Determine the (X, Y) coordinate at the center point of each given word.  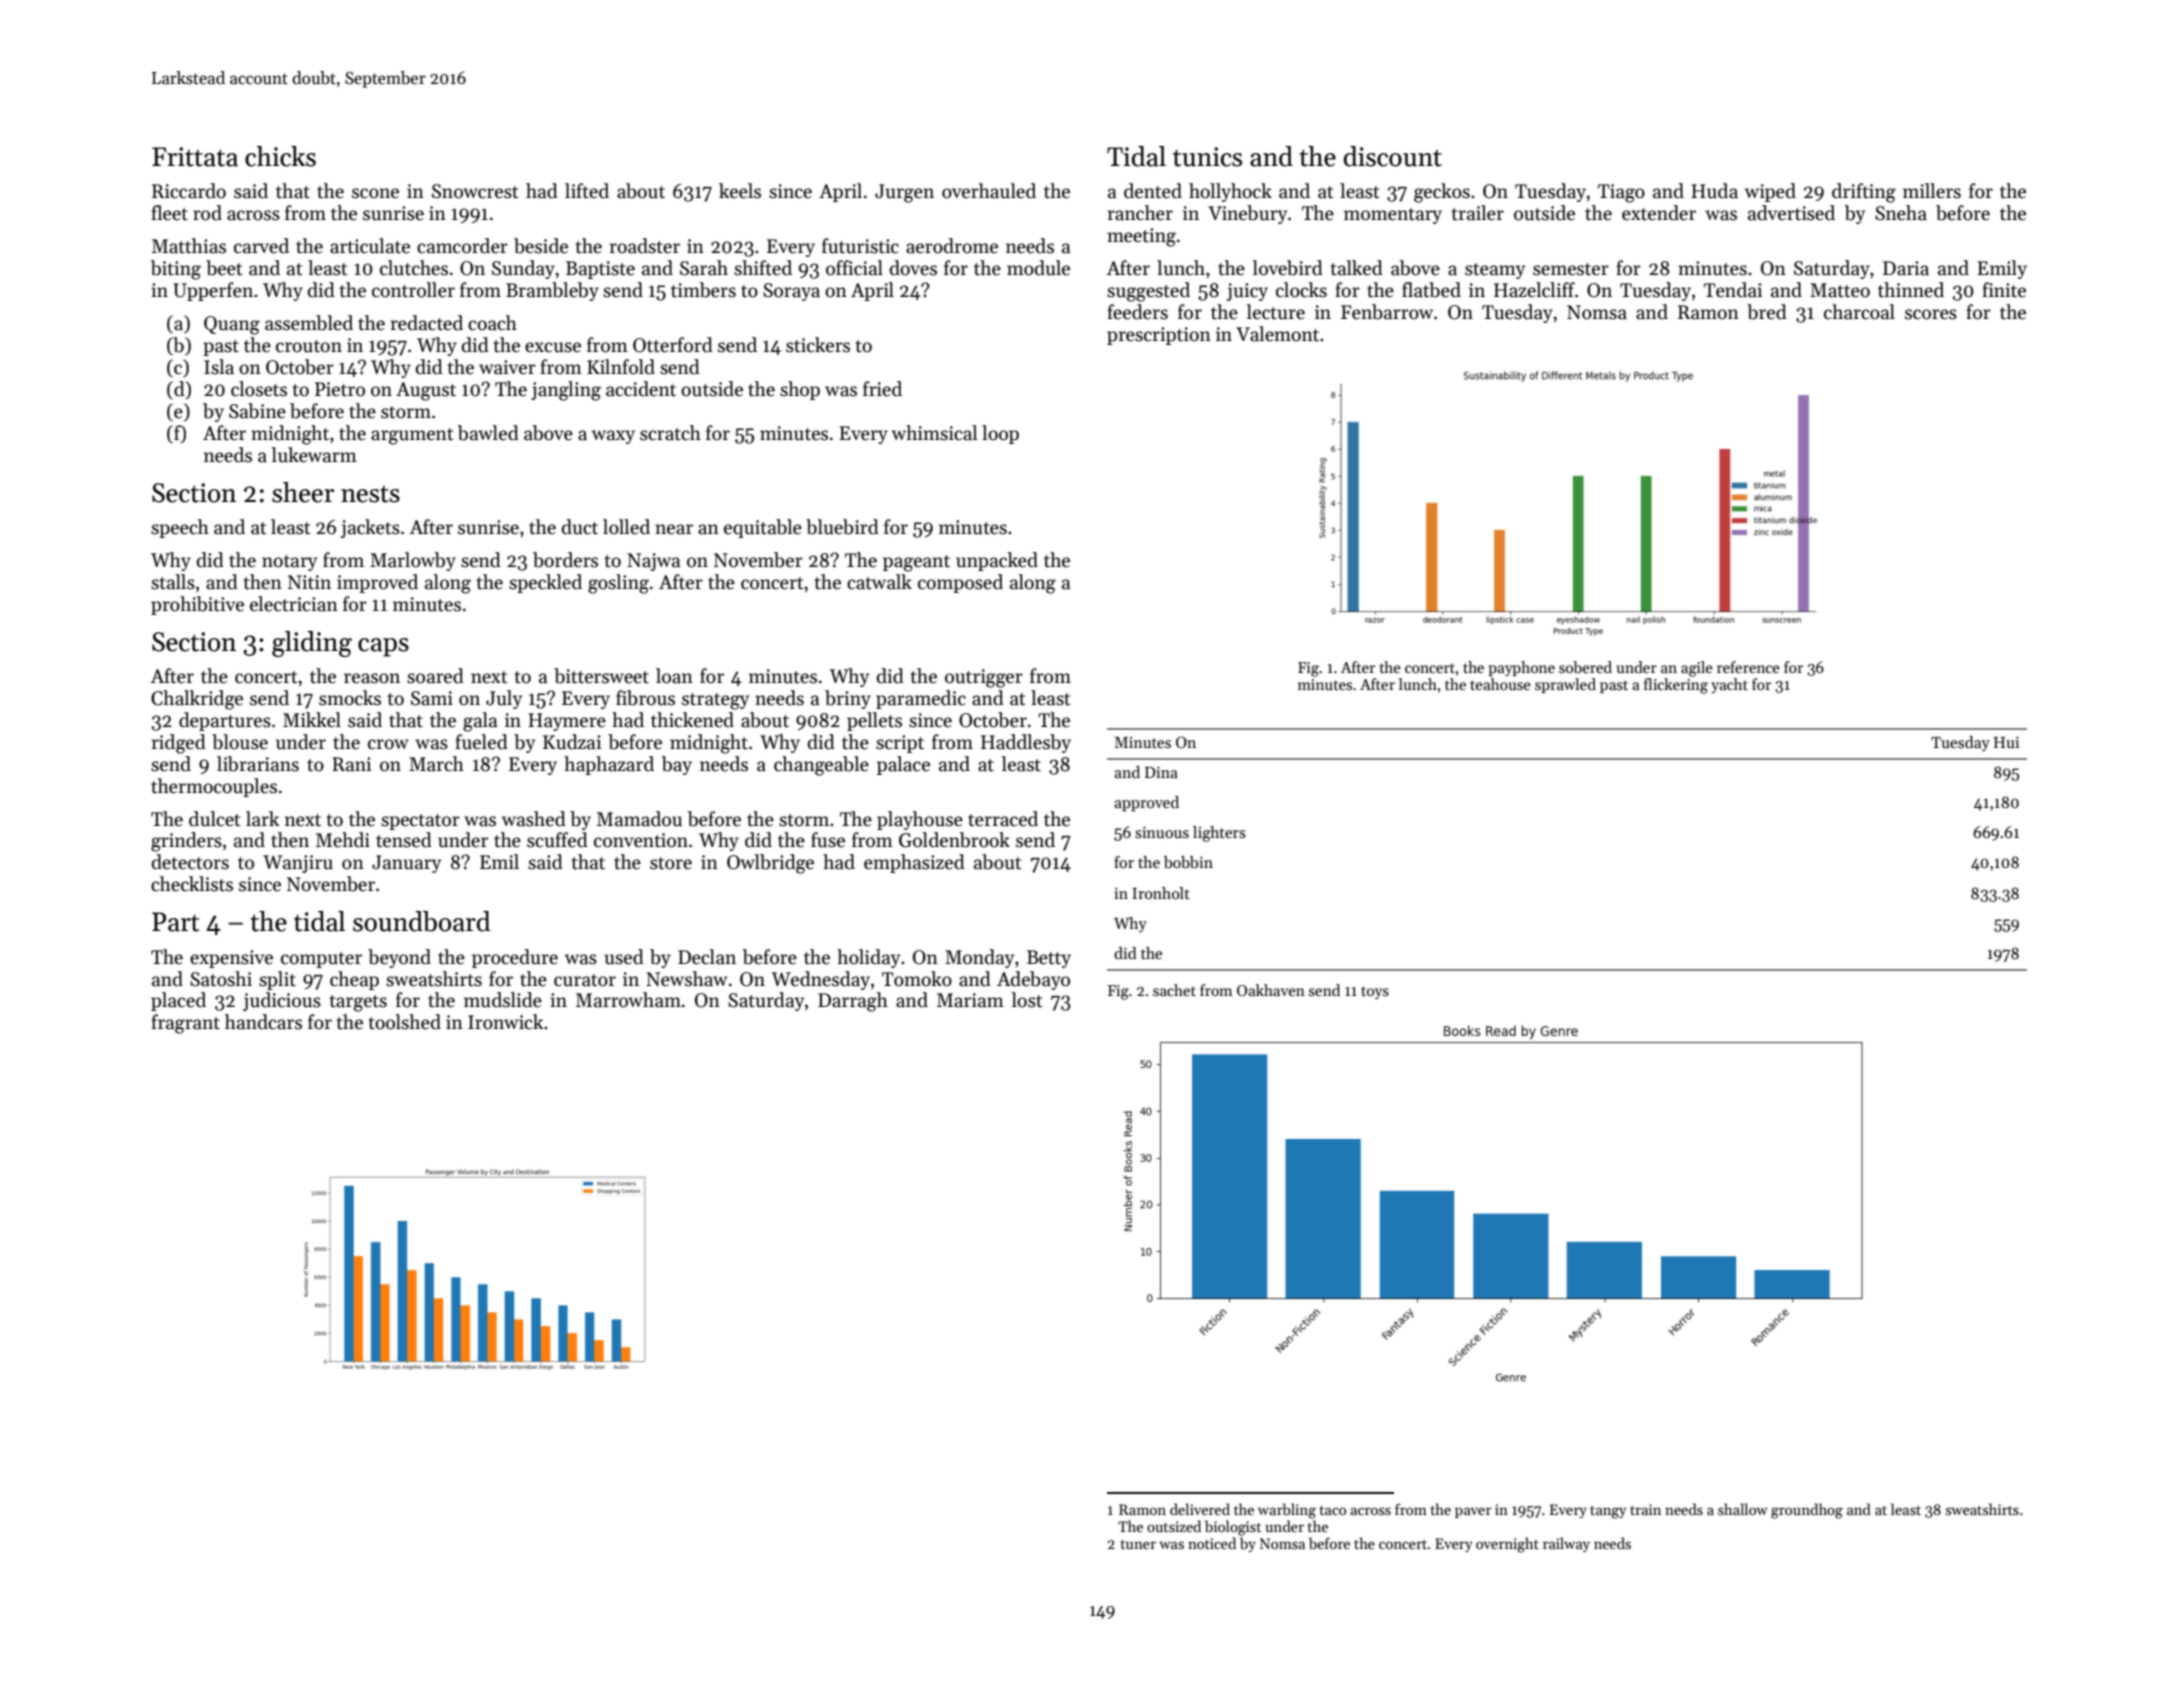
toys (1375, 992)
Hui (2006, 742)
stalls (173, 582)
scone (375, 193)
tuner (1138, 1544)
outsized (1174, 1526)
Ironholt (1161, 893)
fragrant (185, 1024)
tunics (1207, 157)
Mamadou (639, 819)
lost (1027, 1000)
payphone (1521, 668)
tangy (1608, 1512)
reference (1748, 667)
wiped (1770, 192)
